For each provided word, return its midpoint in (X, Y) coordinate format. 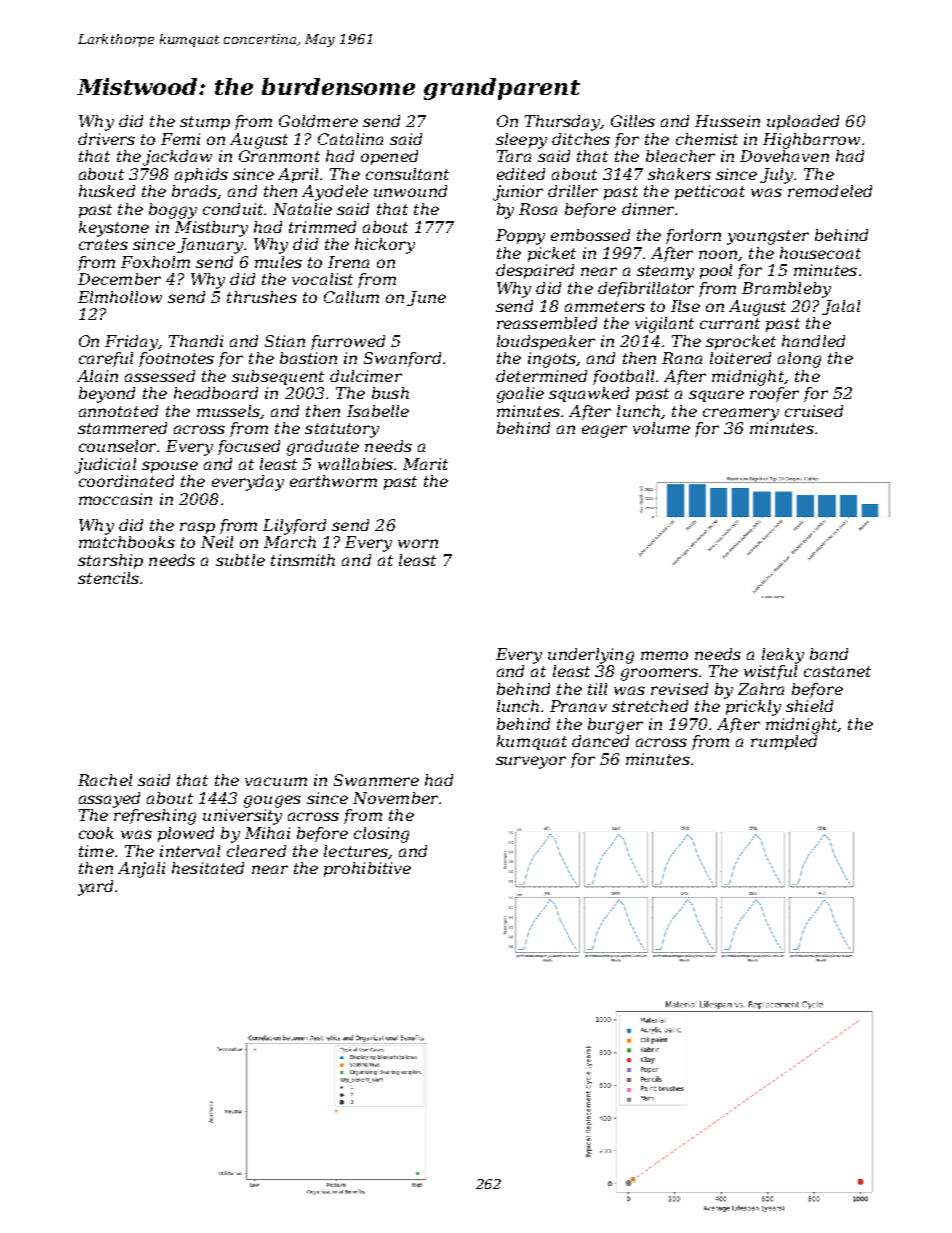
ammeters (605, 306)
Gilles (633, 121)
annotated (118, 411)
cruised (814, 411)
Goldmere (318, 121)
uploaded (803, 122)
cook (96, 833)
